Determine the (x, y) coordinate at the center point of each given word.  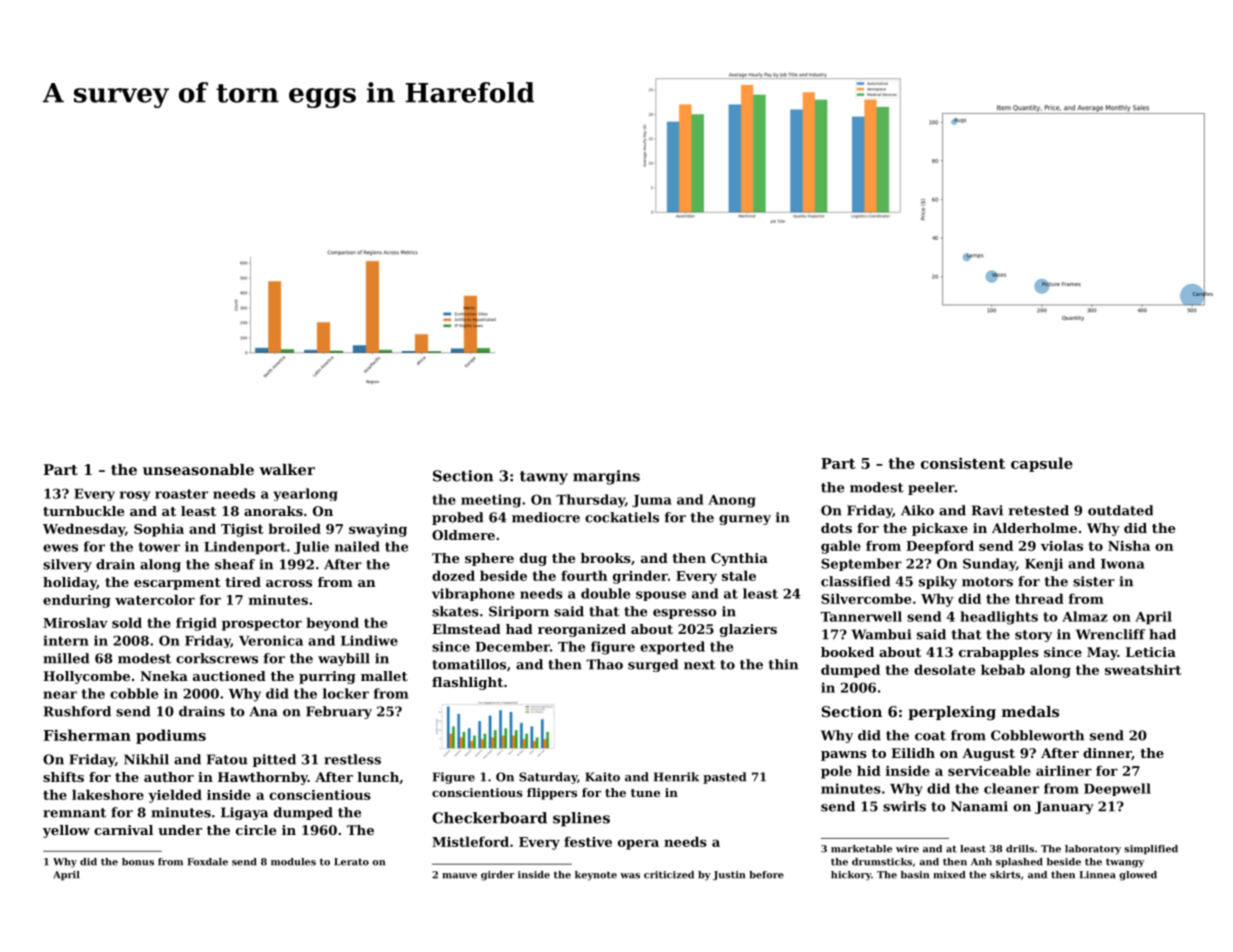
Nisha (1129, 545)
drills (1020, 849)
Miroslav (75, 622)
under (180, 830)
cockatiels (622, 517)
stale (739, 575)
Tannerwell (861, 616)
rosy (135, 496)
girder (497, 876)
